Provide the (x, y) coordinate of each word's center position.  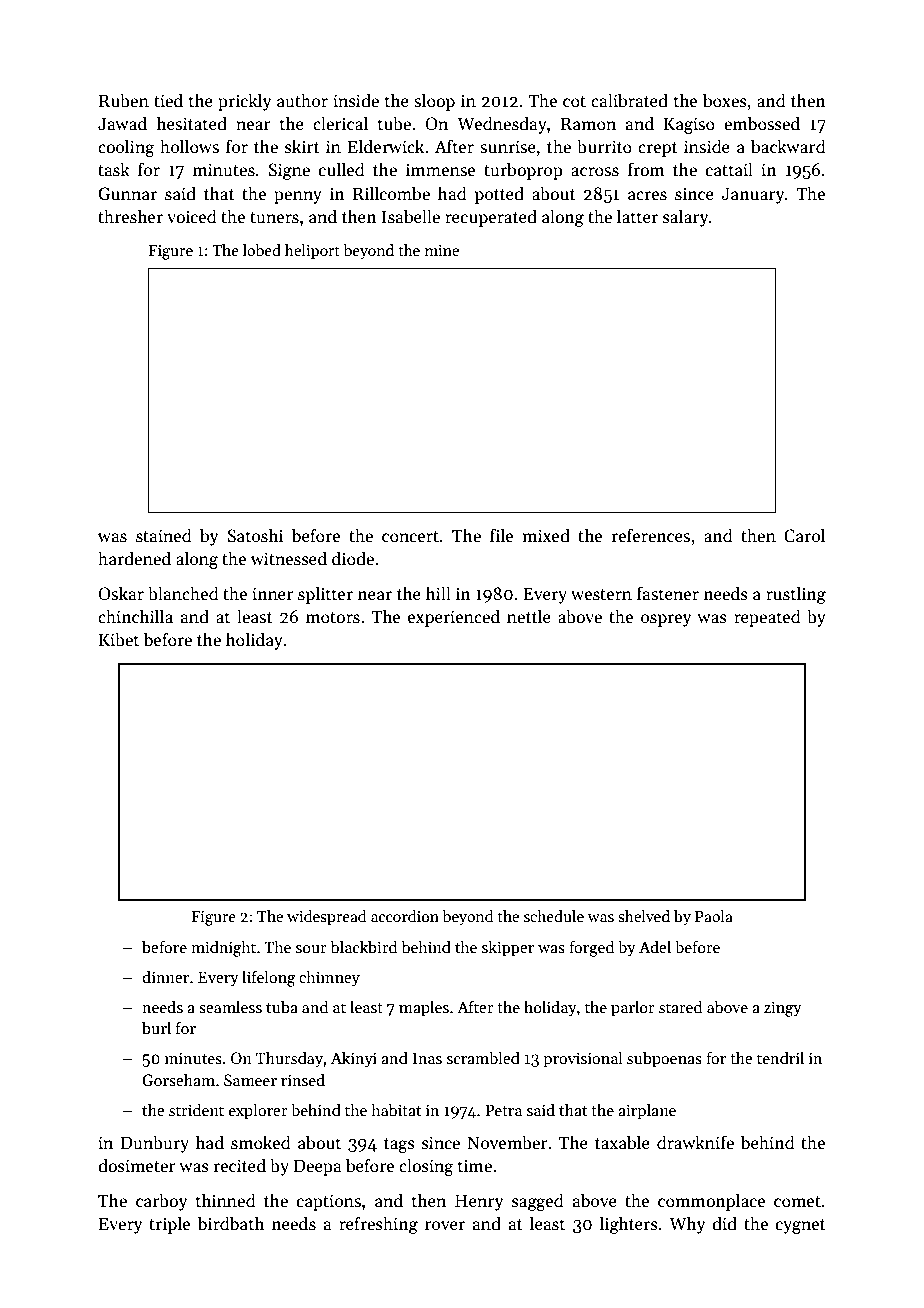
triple (169, 1225)
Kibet (119, 639)
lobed (262, 250)
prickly (245, 102)
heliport (312, 251)
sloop (434, 102)
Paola (714, 916)
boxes (725, 100)
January (753, 195)
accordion (405, 916)
